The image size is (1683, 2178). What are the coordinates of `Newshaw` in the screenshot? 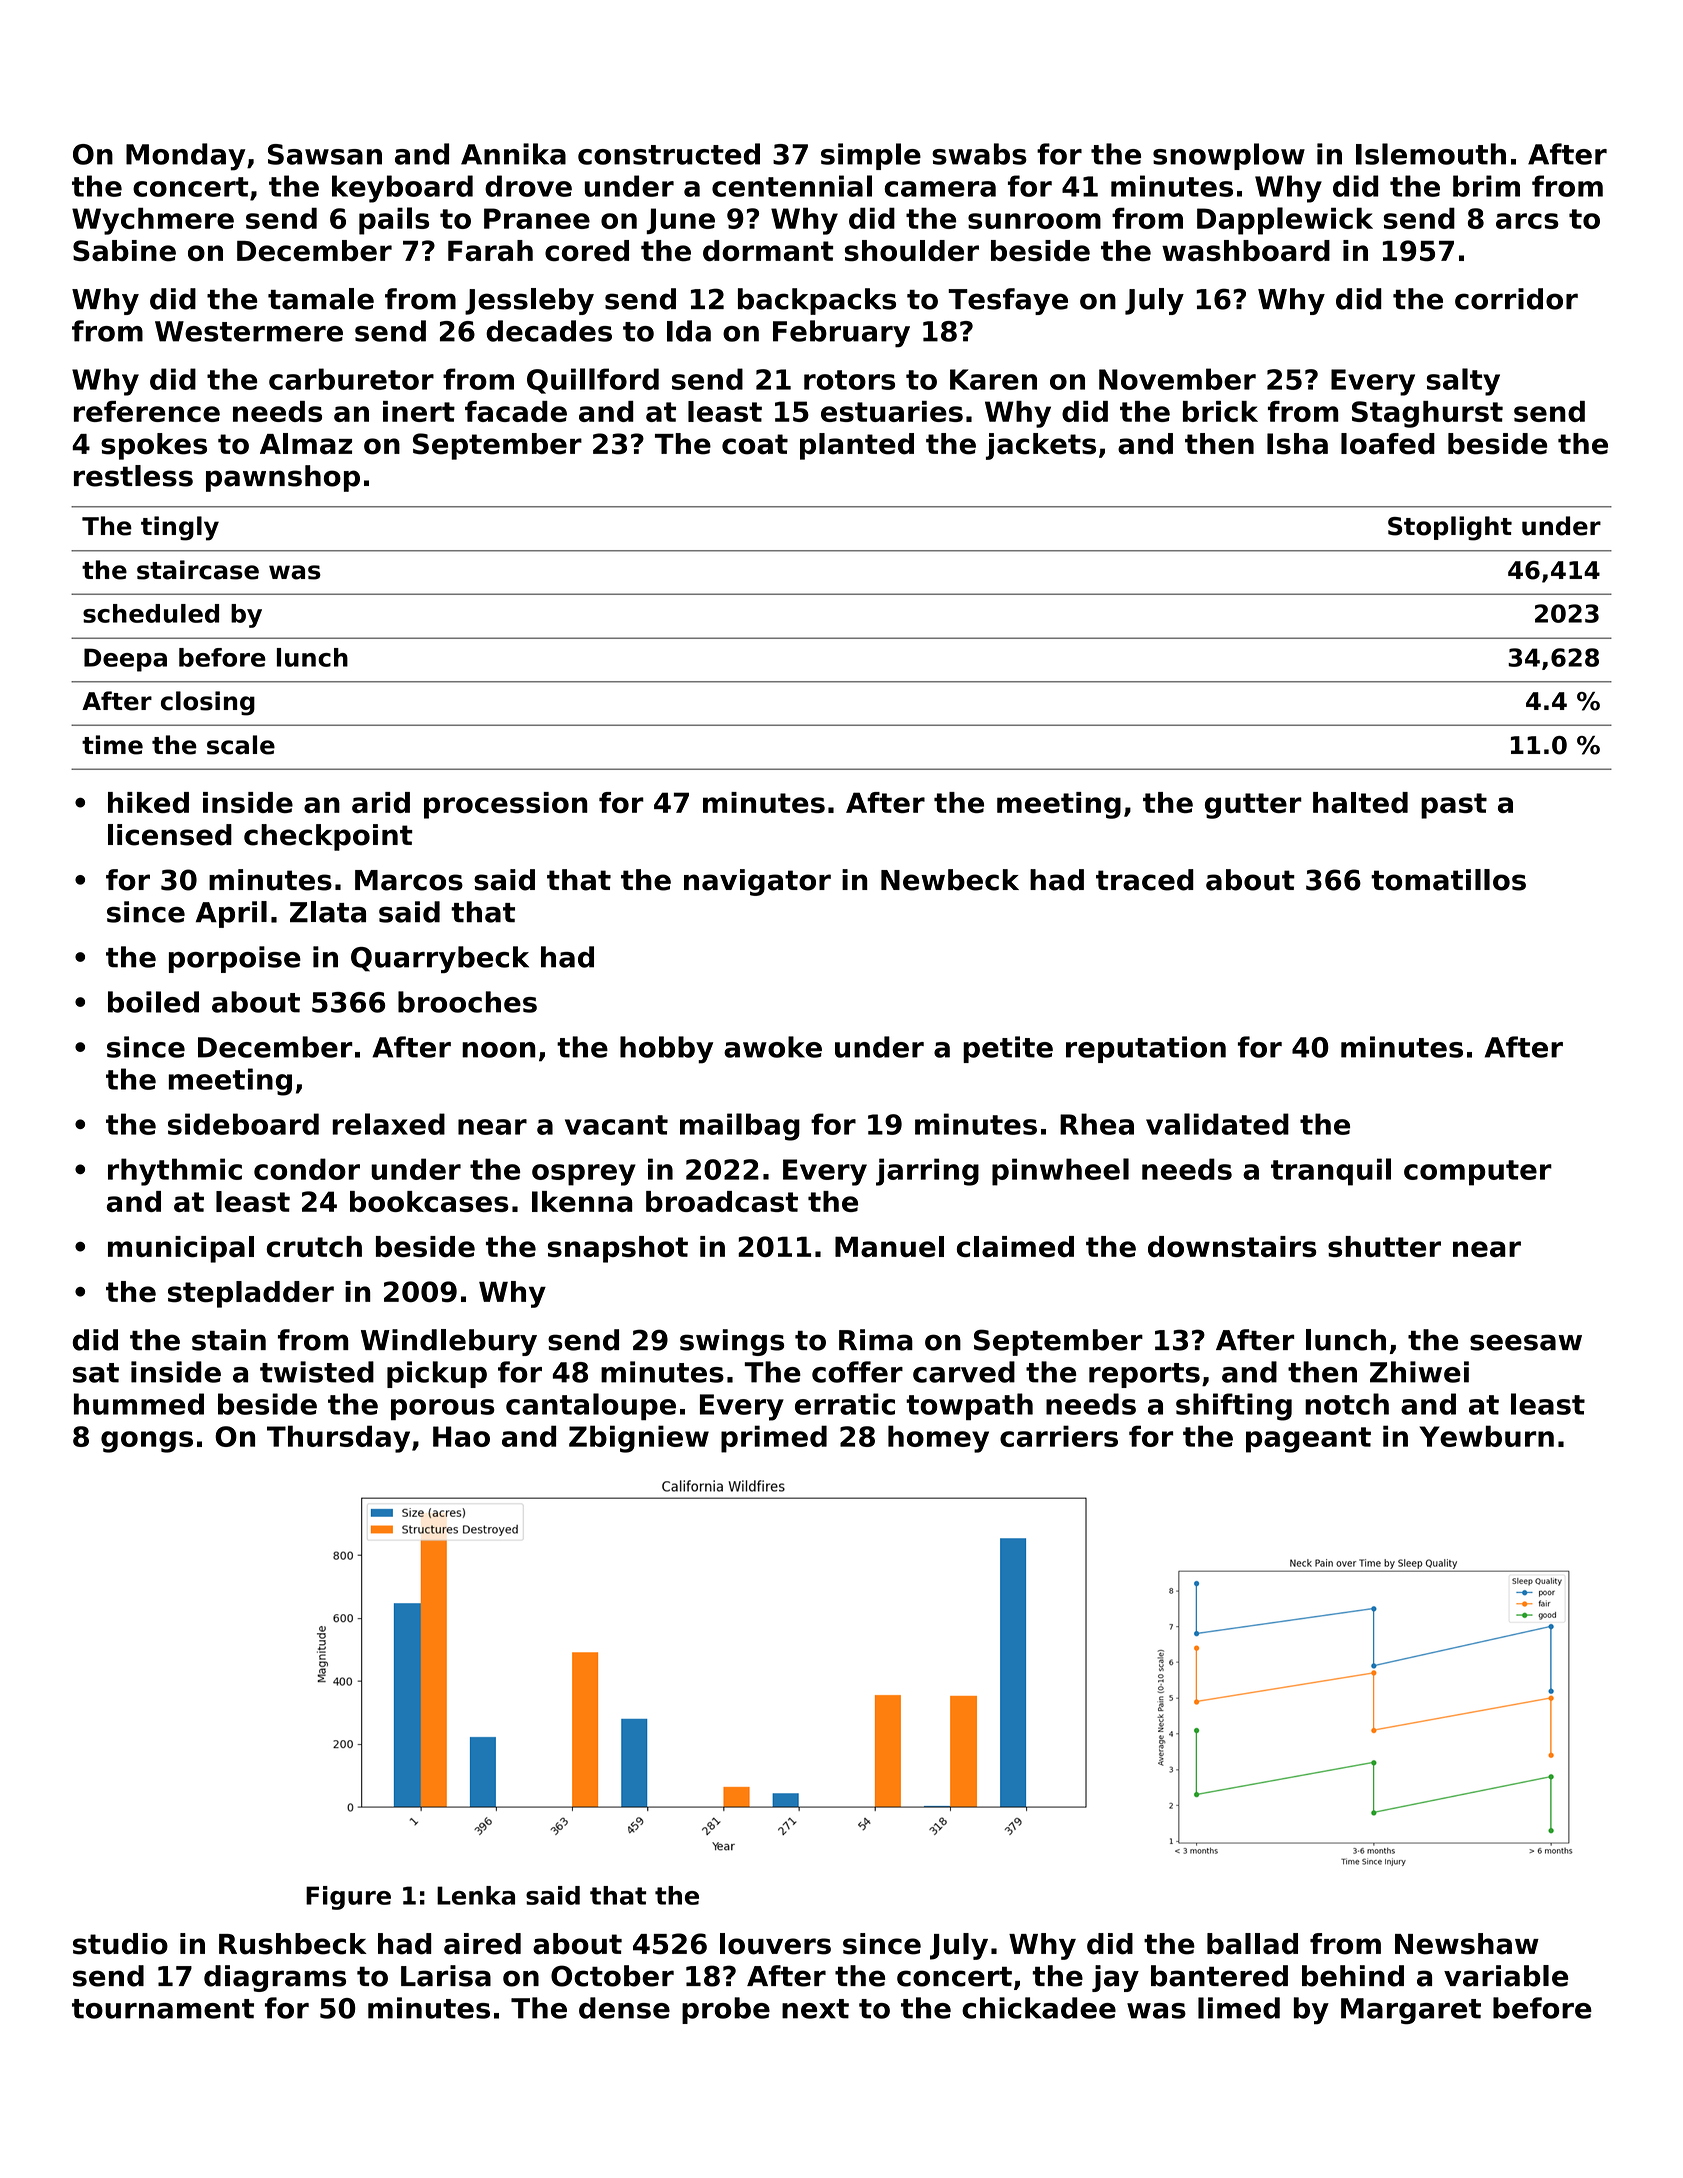 It's located at (1467, 1944).
